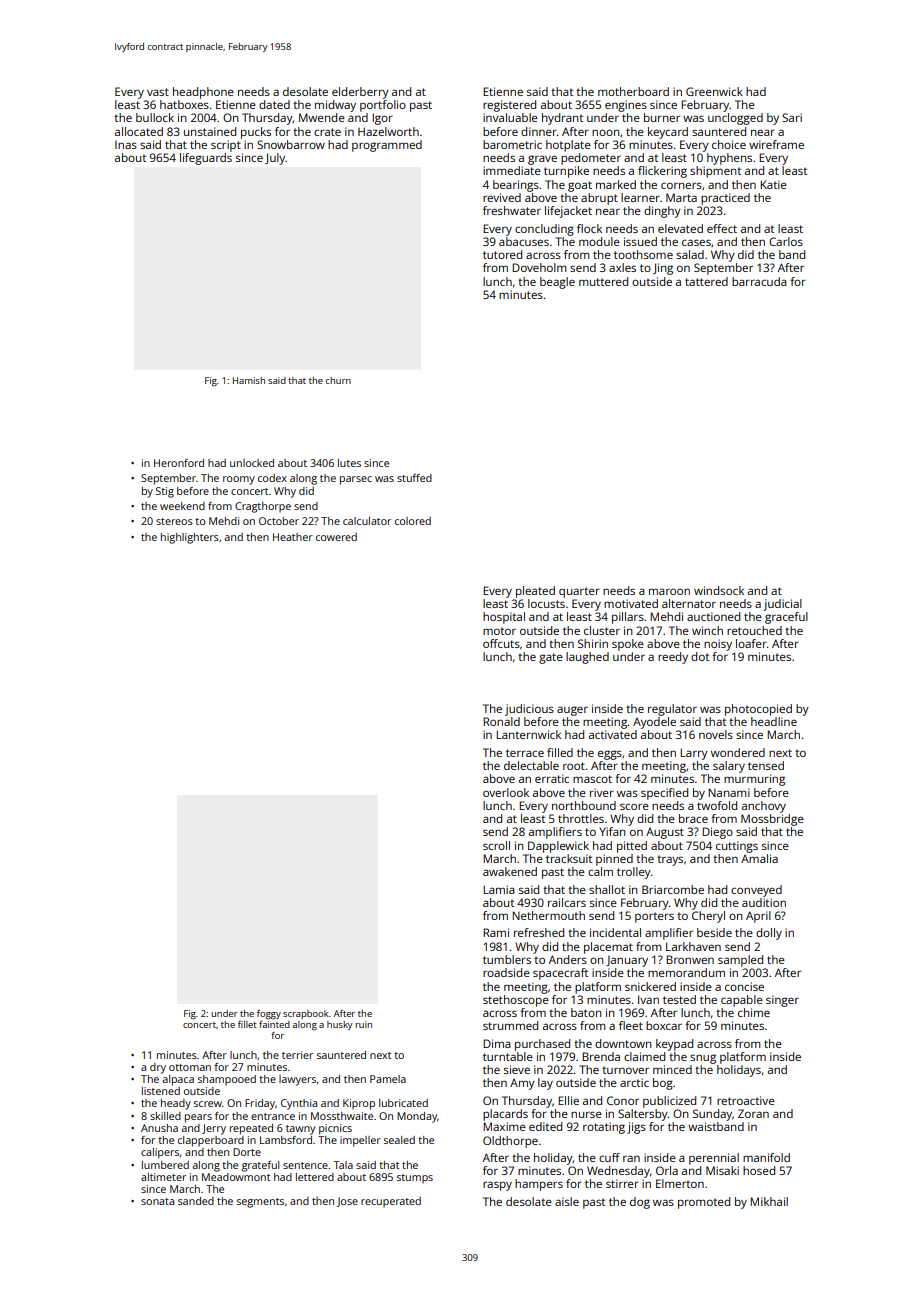  I want to click on registered, so click(509, 106).
